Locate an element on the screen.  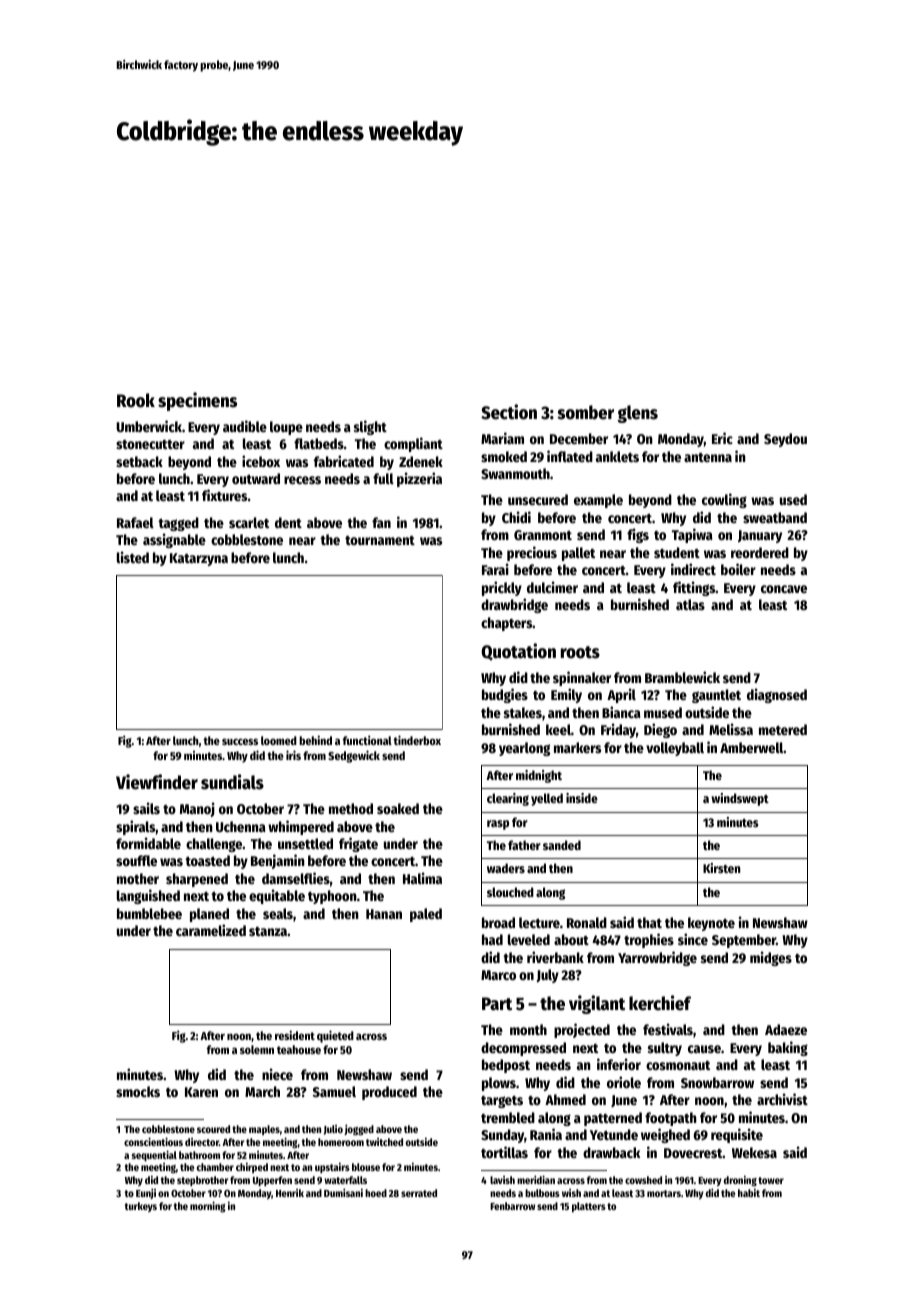
Section is located at coordinates (509, 412).
